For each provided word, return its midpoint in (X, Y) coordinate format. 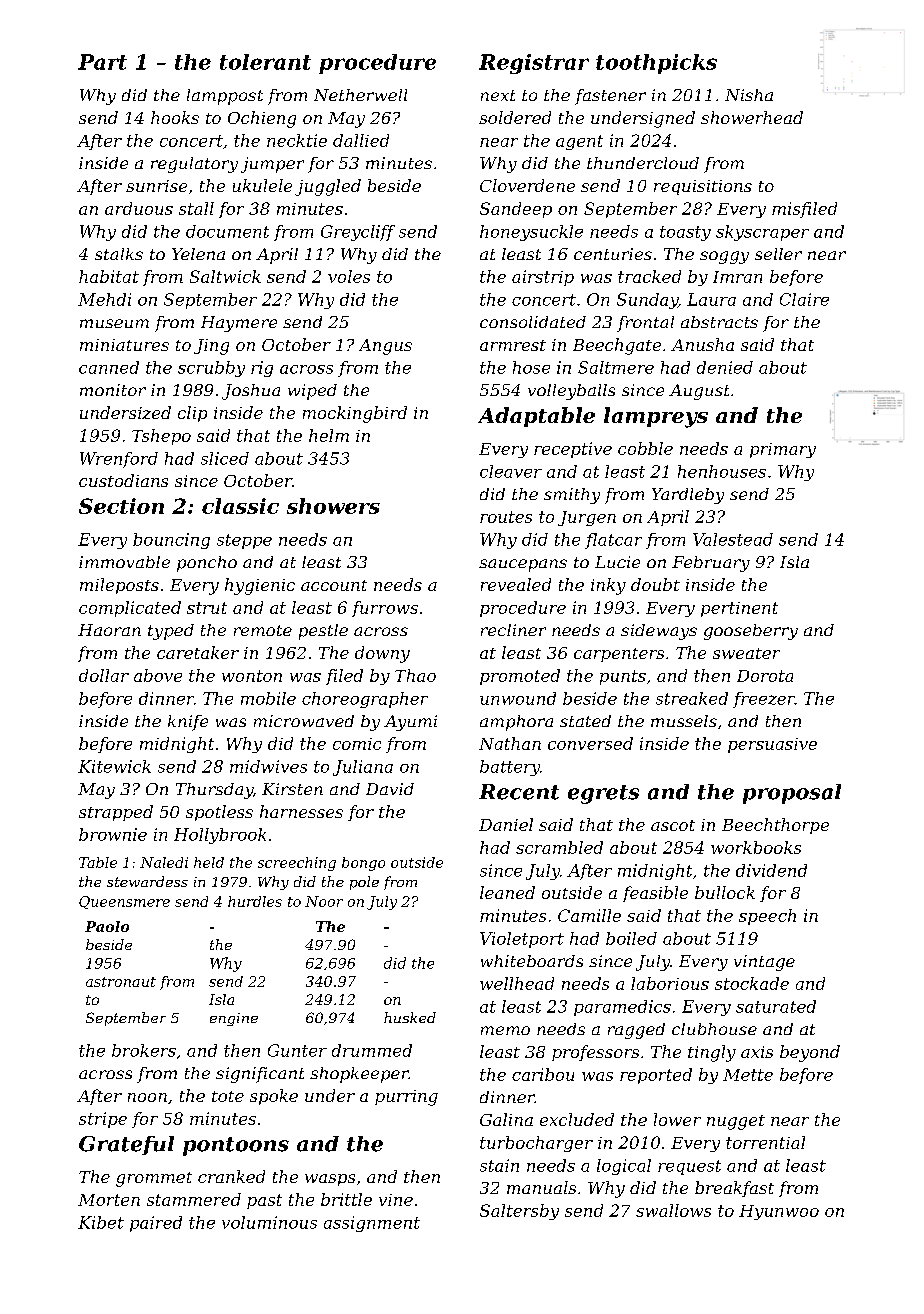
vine (396, 1200)
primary (783, 450)
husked (410, 1017)
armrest (513, 345)
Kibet (101, 1222)
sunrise (156, 186)
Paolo (107, 926)
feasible (655, 894)
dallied (361, 140)
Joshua (251, 392)
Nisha (749, 95)
